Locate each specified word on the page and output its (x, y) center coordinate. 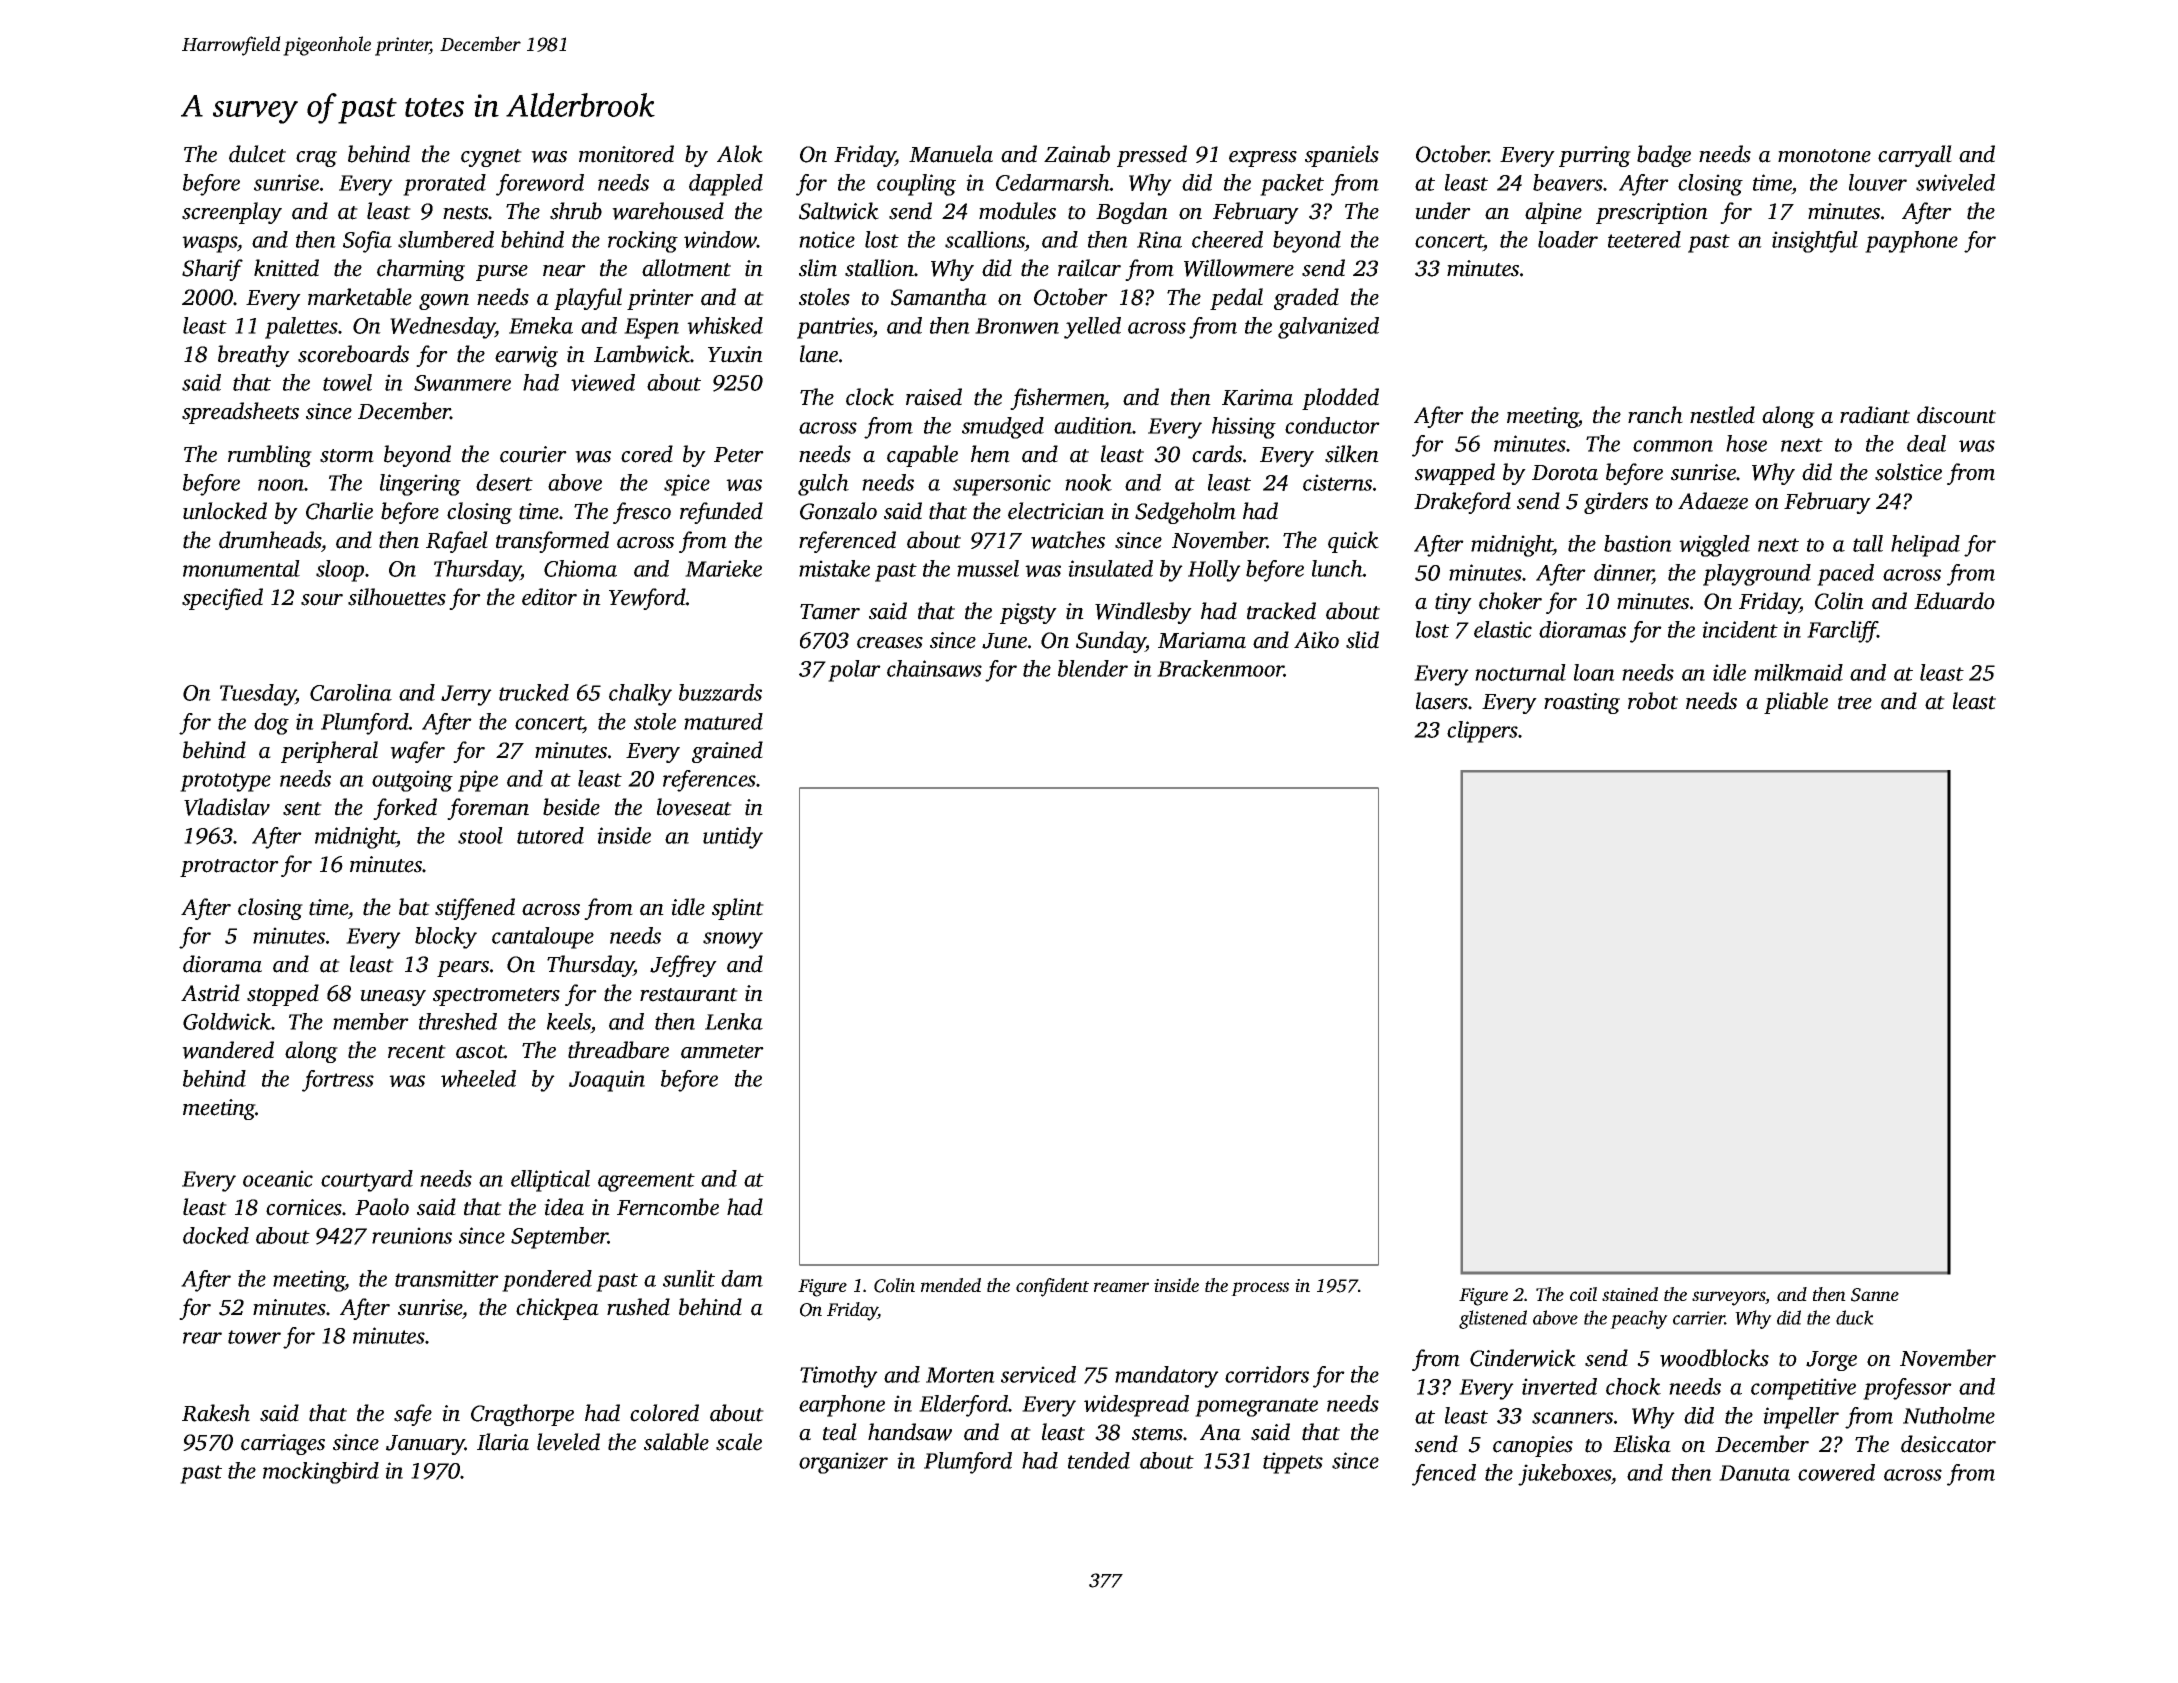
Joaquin (607, 1081)
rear (202, 1338)
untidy (733, 838)
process (1260, 1289)
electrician (1056, 511)
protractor (229, 868)
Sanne (1875, 1295)
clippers (1482, 732)
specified (222, 599)
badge (1664, 156)
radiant (1875, 415)
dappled (726, 185)
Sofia (367, 242)
